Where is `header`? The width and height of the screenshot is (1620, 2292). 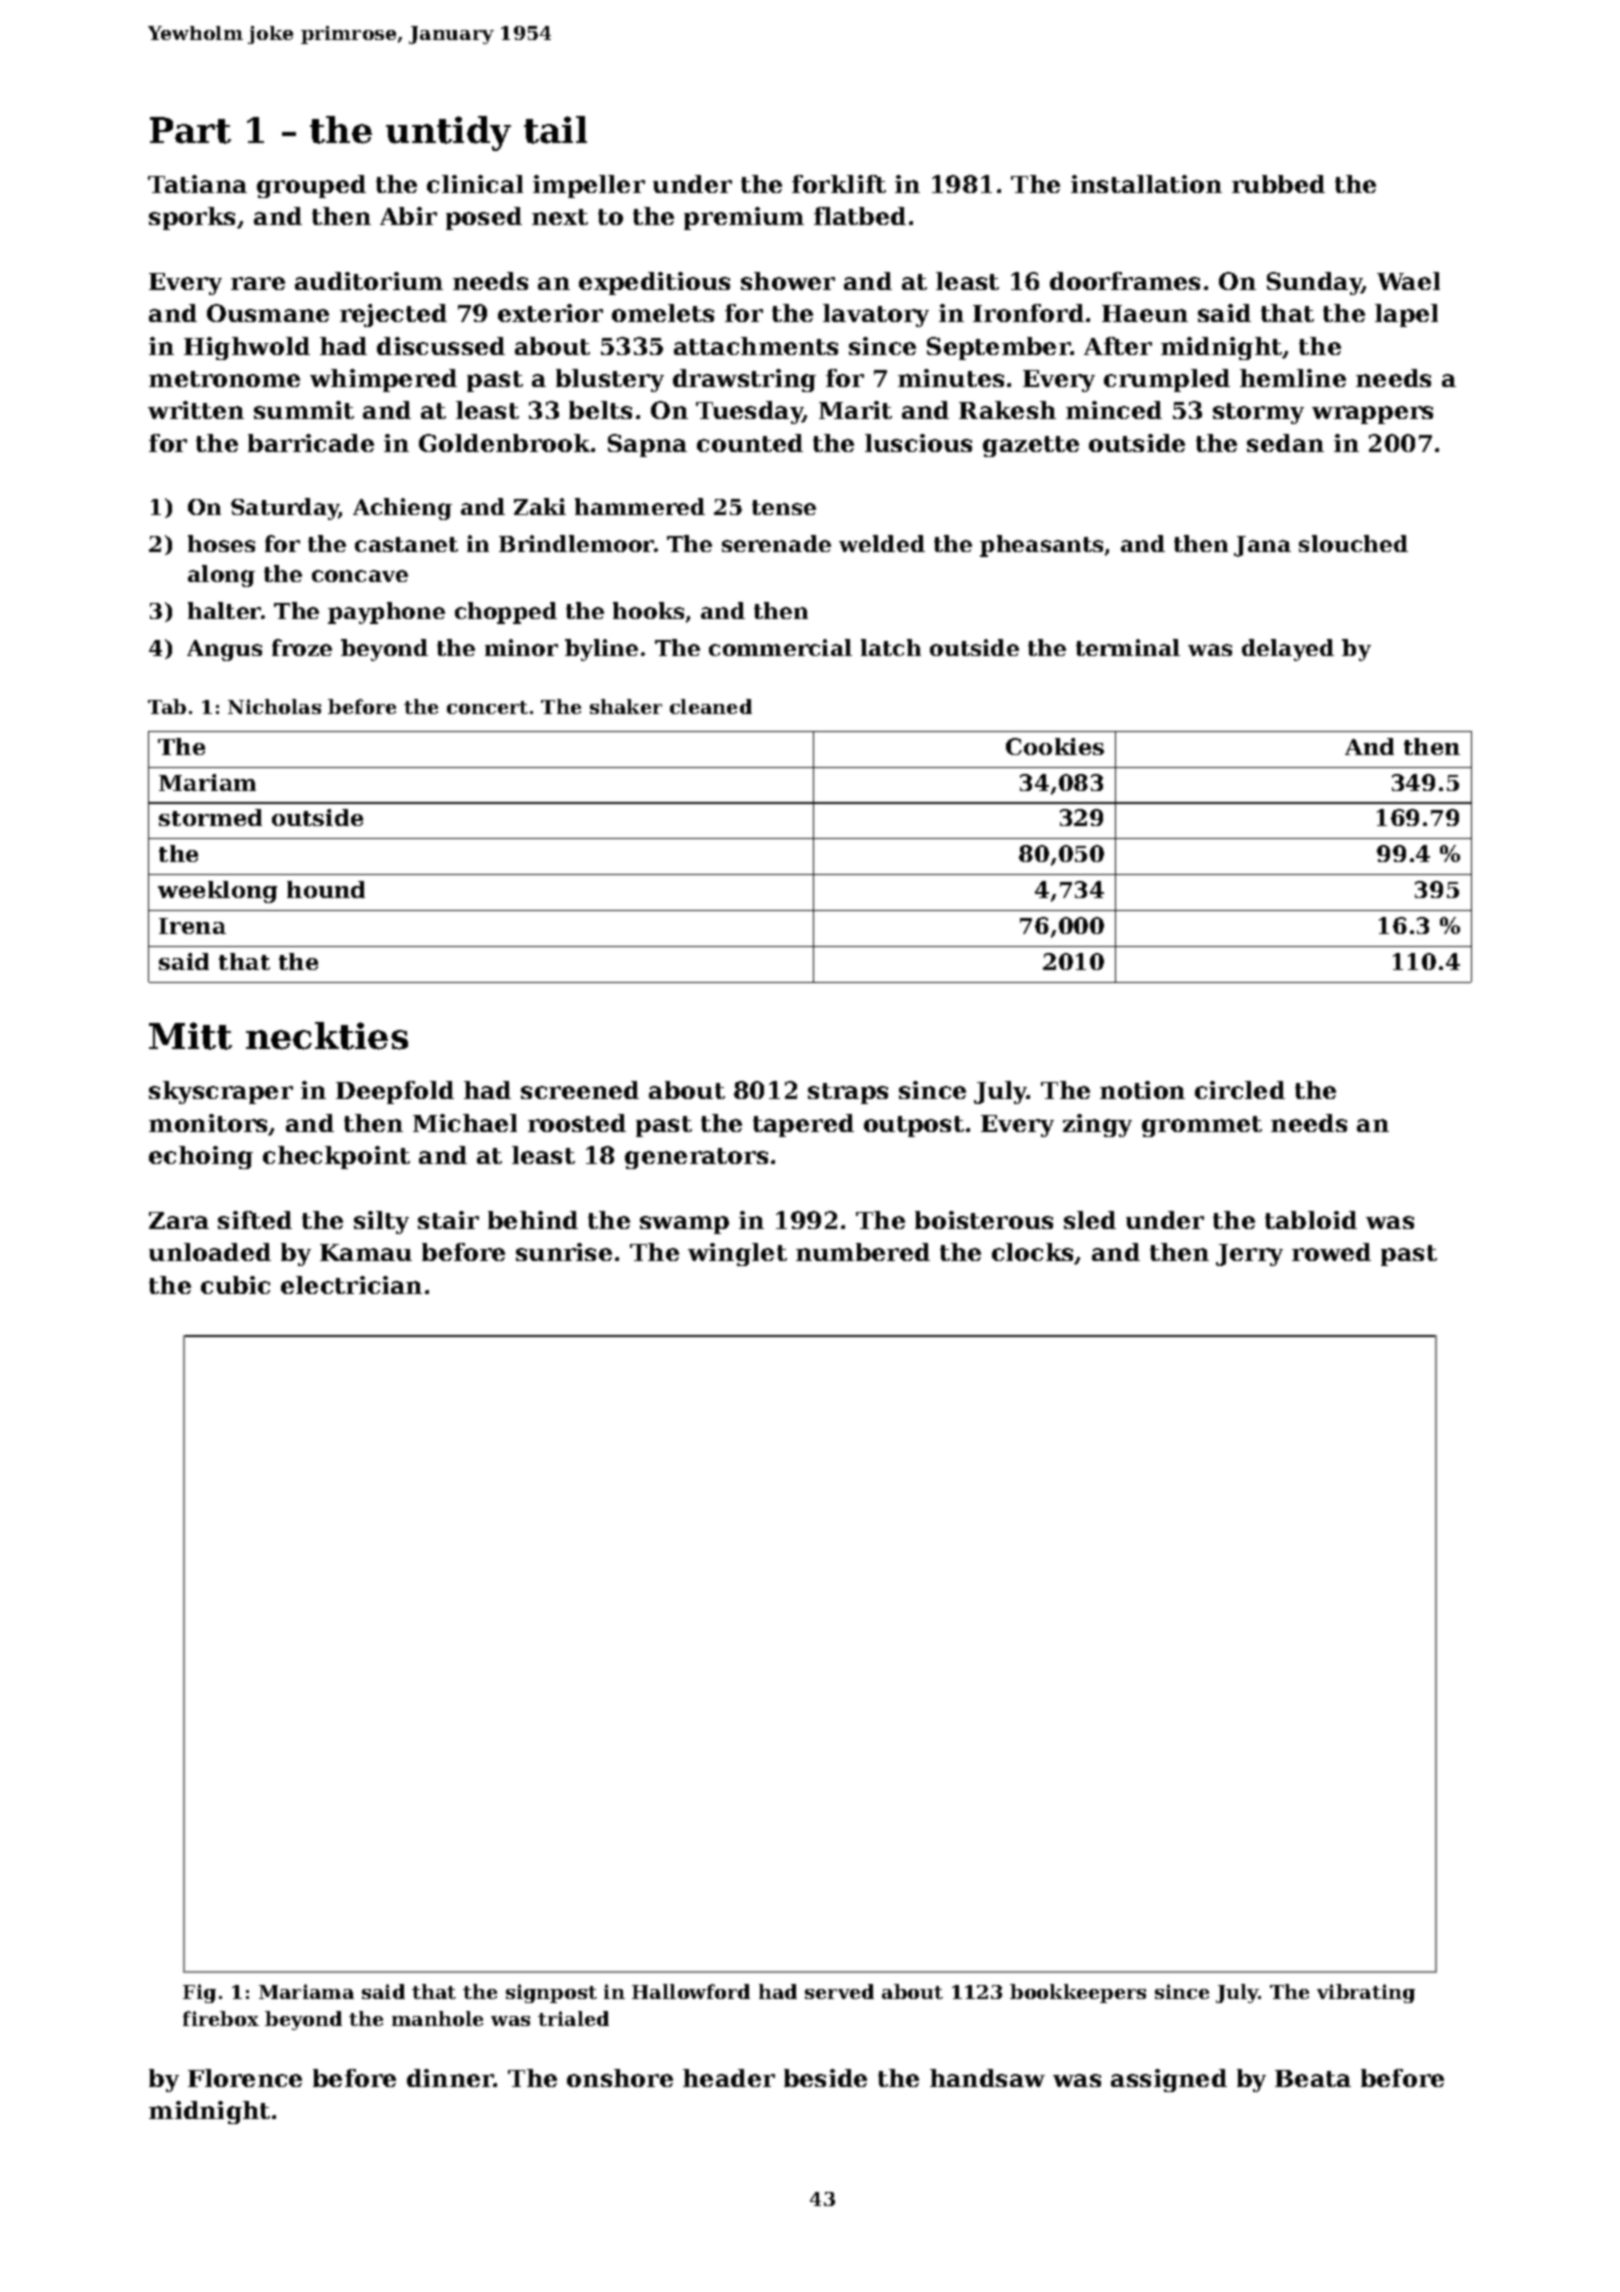
header is located at coordinates (729, 2078).
